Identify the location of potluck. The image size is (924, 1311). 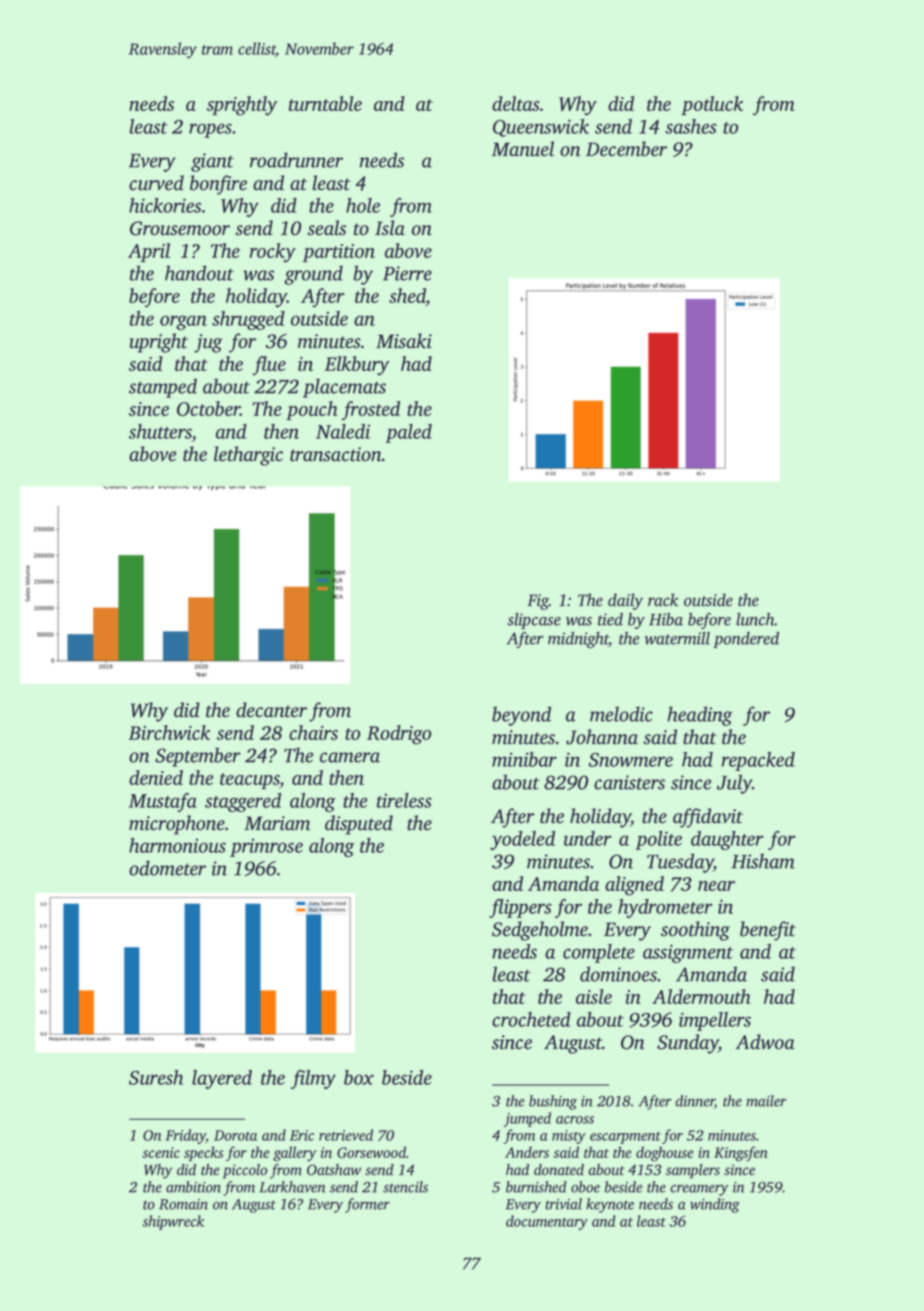
(712, 105).
